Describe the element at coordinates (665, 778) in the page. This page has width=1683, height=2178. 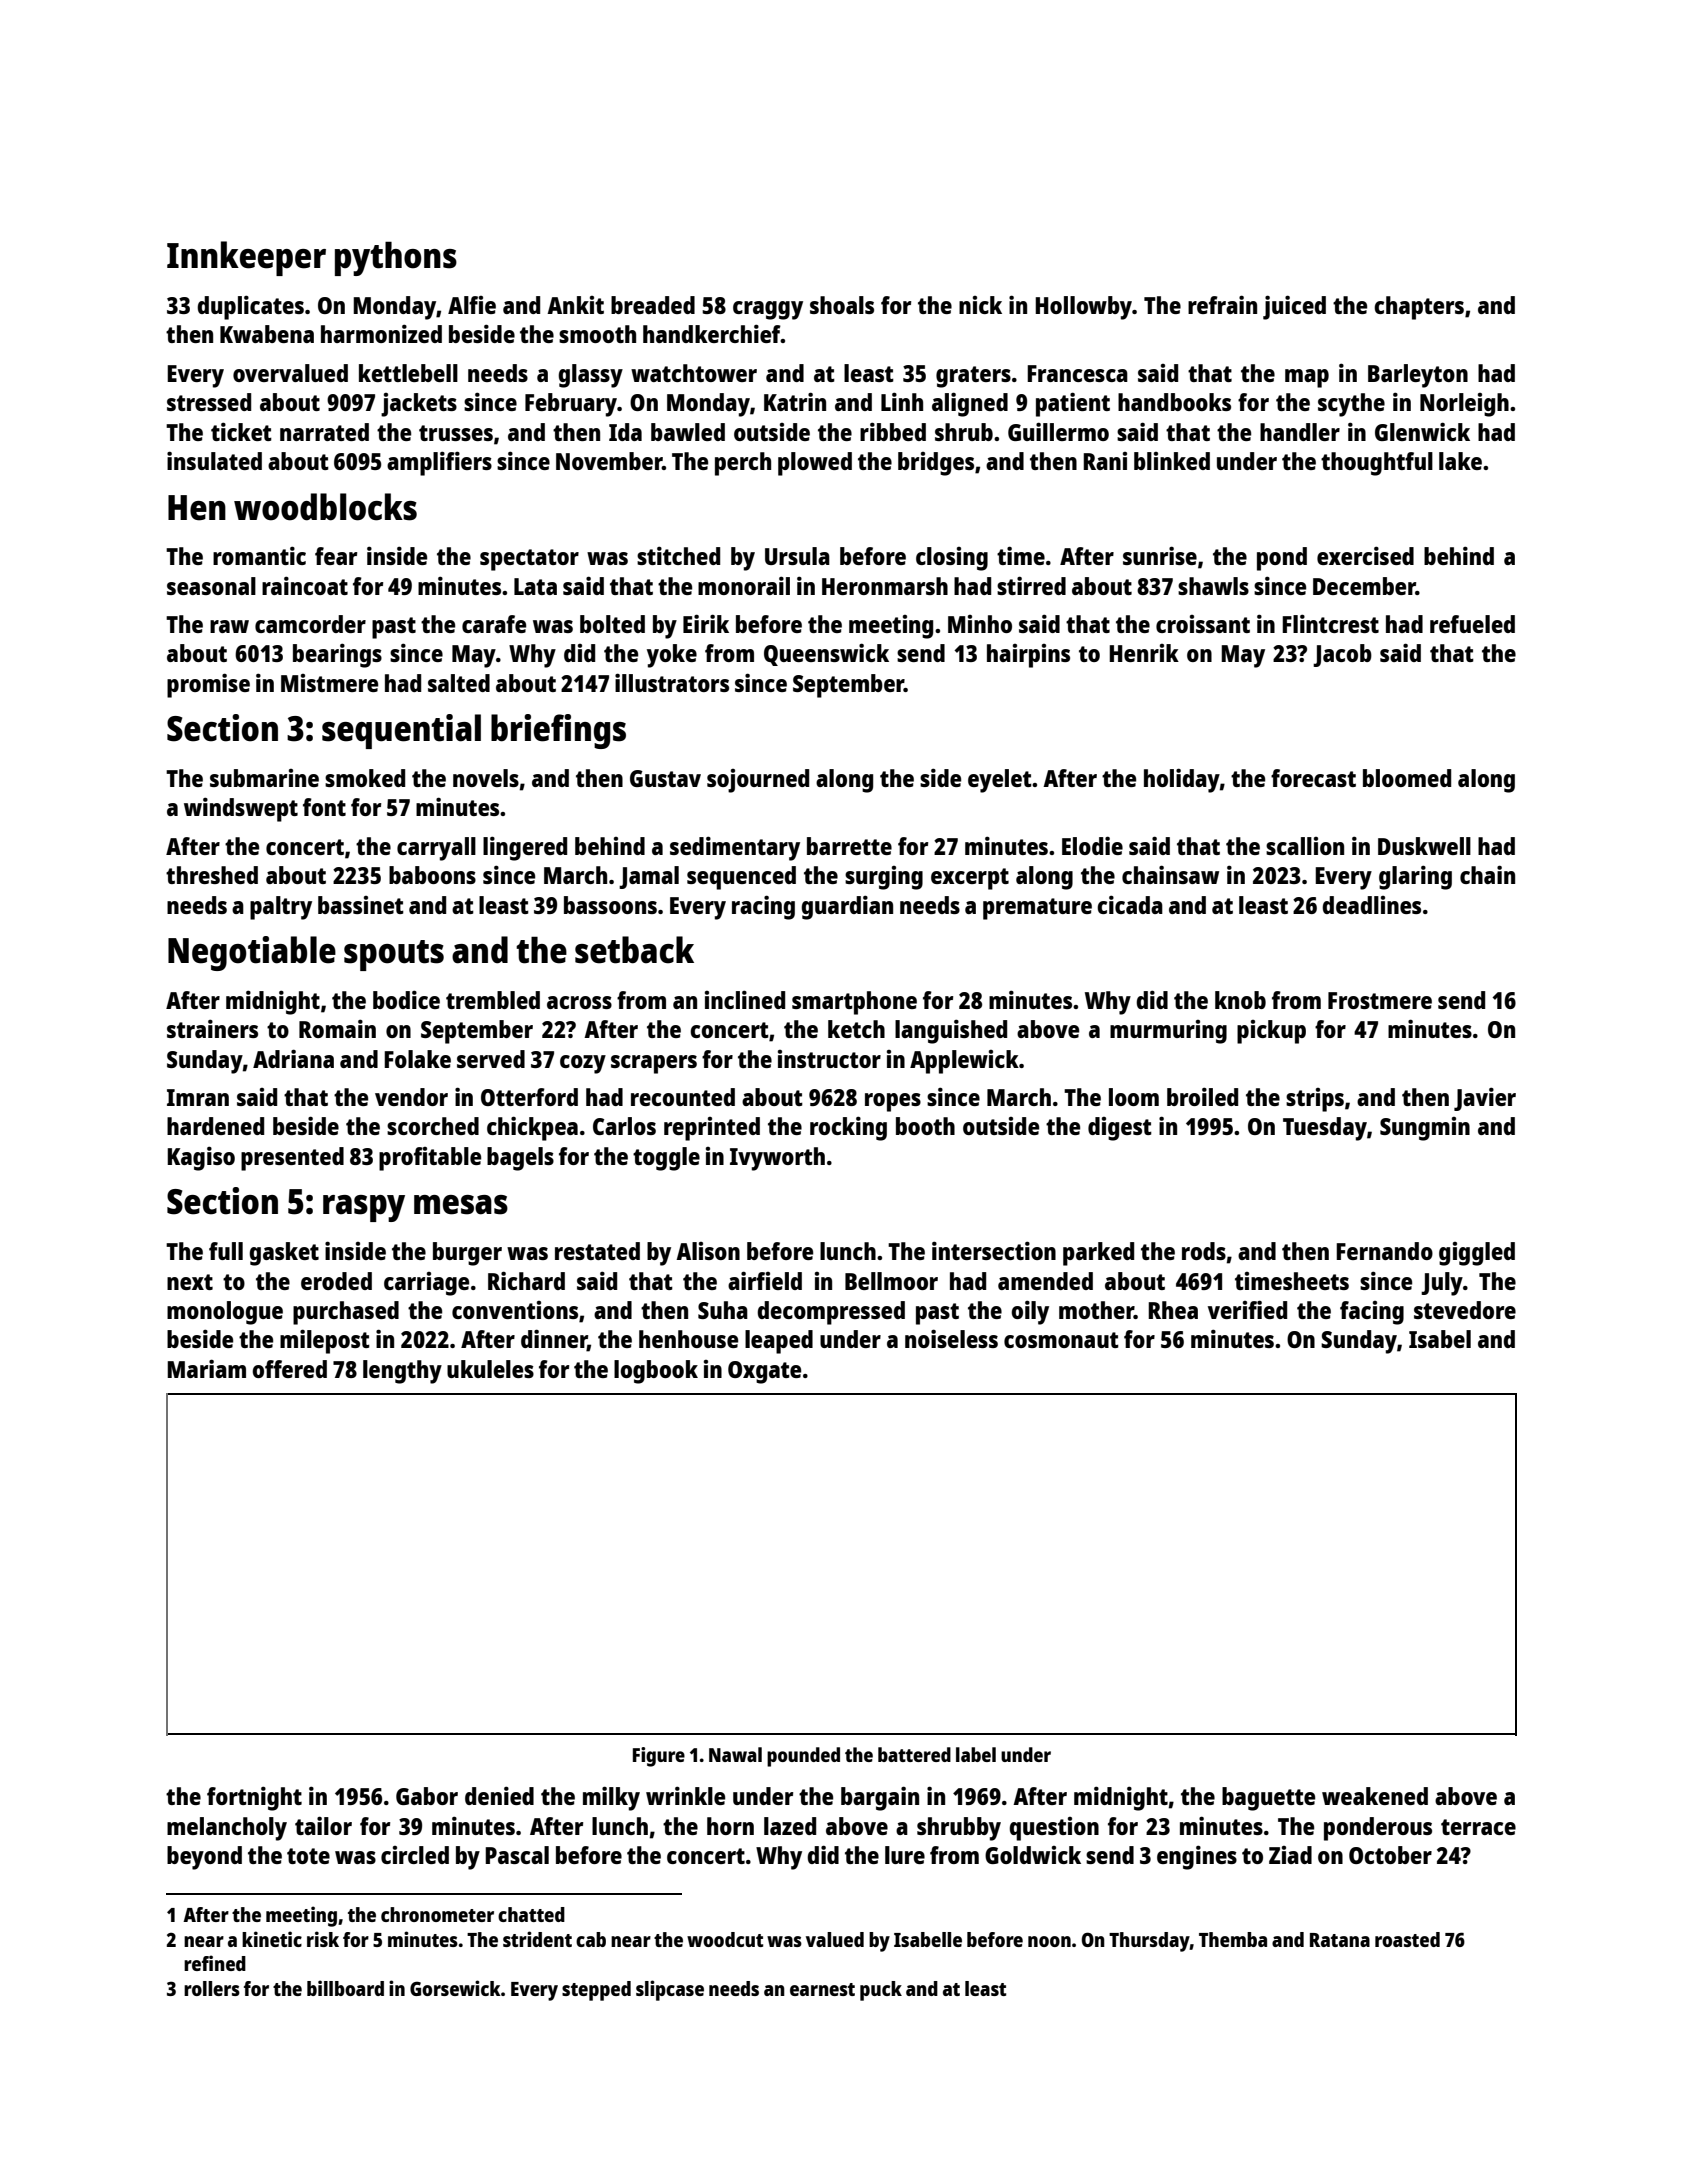
I see `Gustav` at that location.
